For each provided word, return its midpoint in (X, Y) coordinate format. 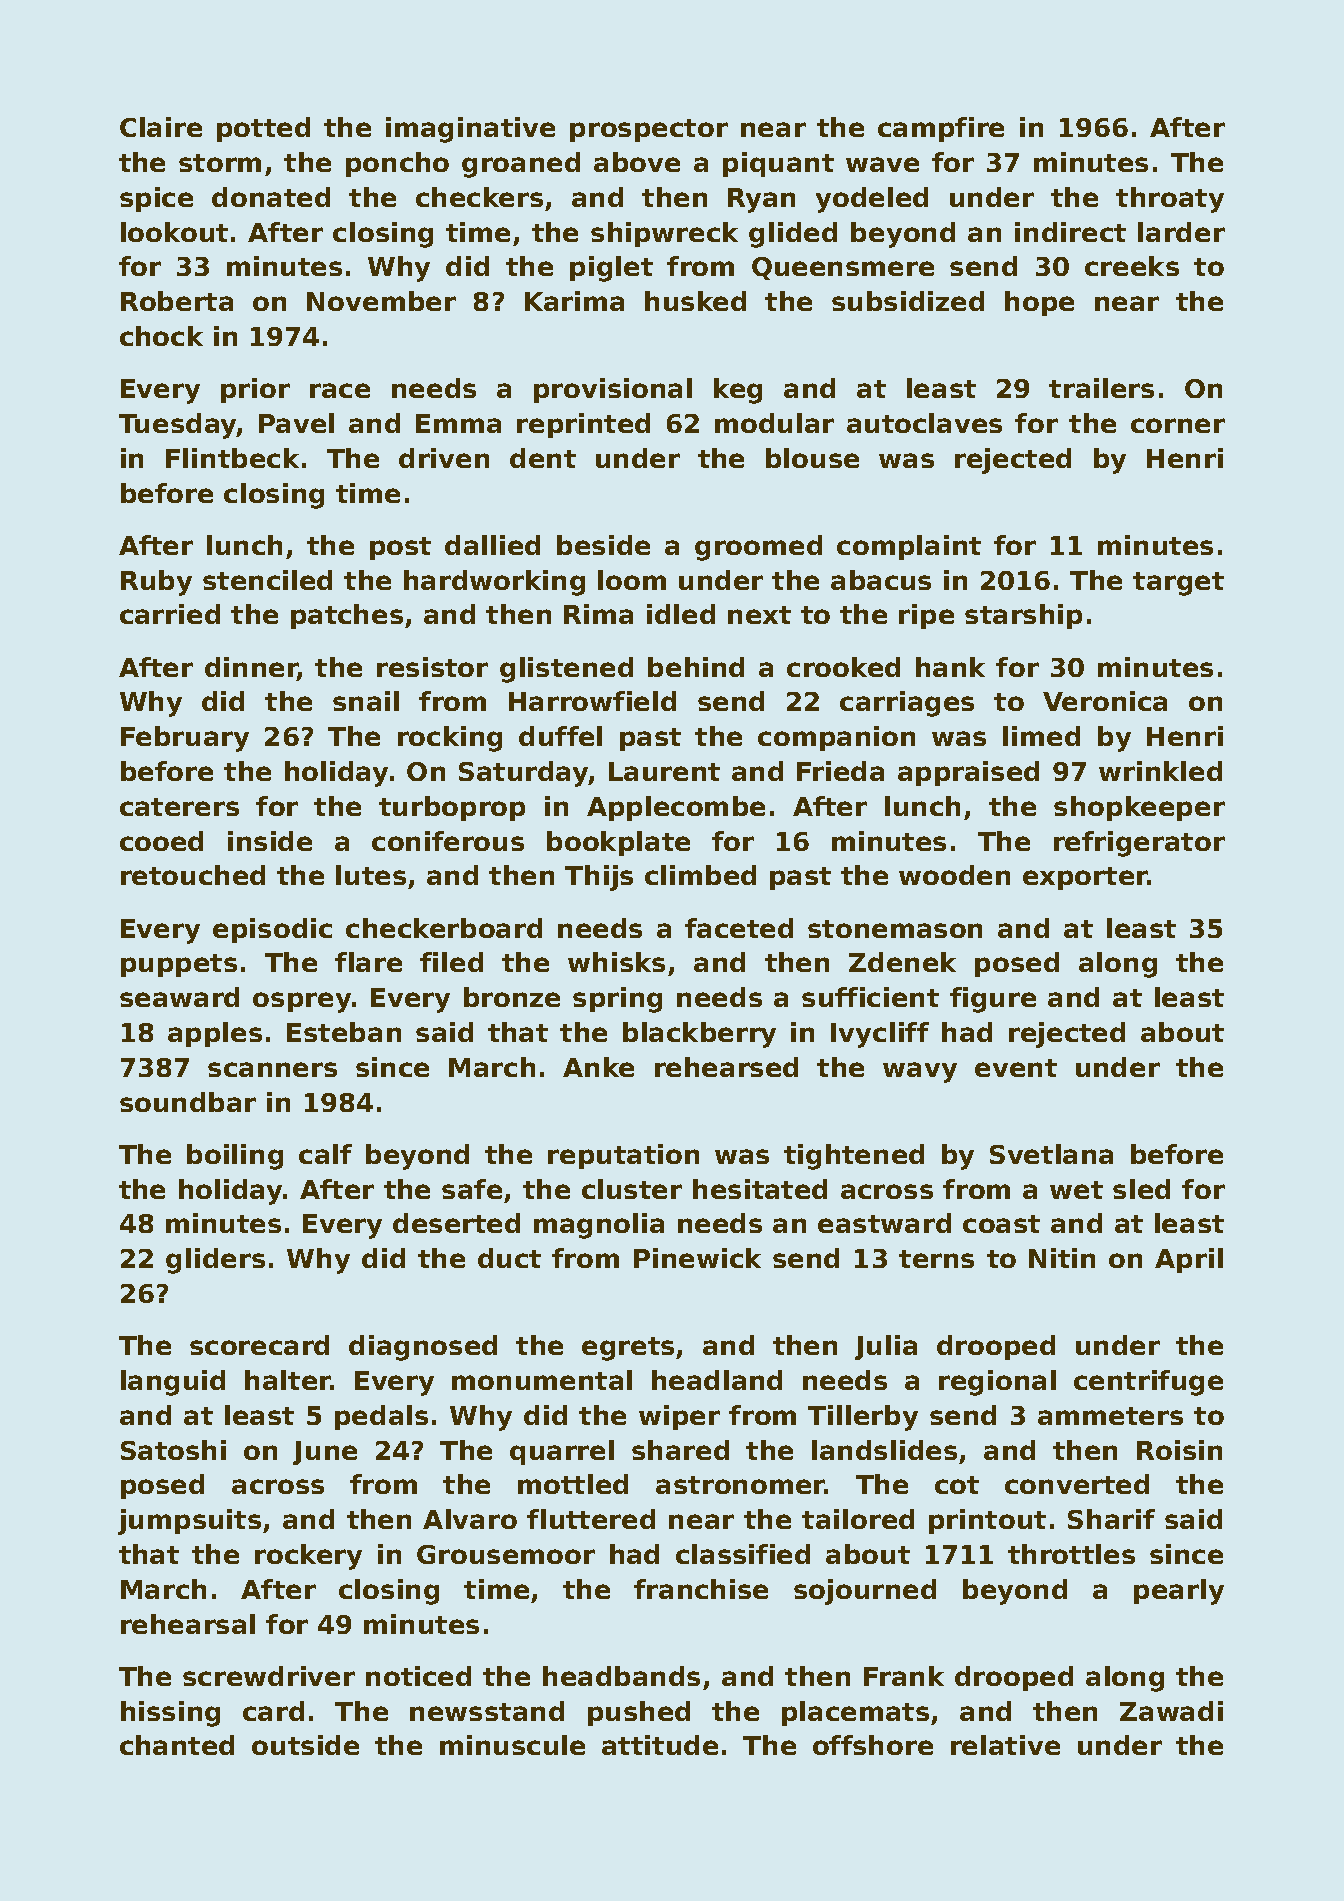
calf (325, 1154)
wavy (920, 1072)
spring (617, 1000)
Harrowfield (592, 701)
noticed (418, 1676)
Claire (161, 127)
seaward (179, 997)
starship (1023, 616)
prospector (649, 130)
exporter (1085, 878)
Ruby (156, 583)
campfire (941, 129)
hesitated (760, 1189)
